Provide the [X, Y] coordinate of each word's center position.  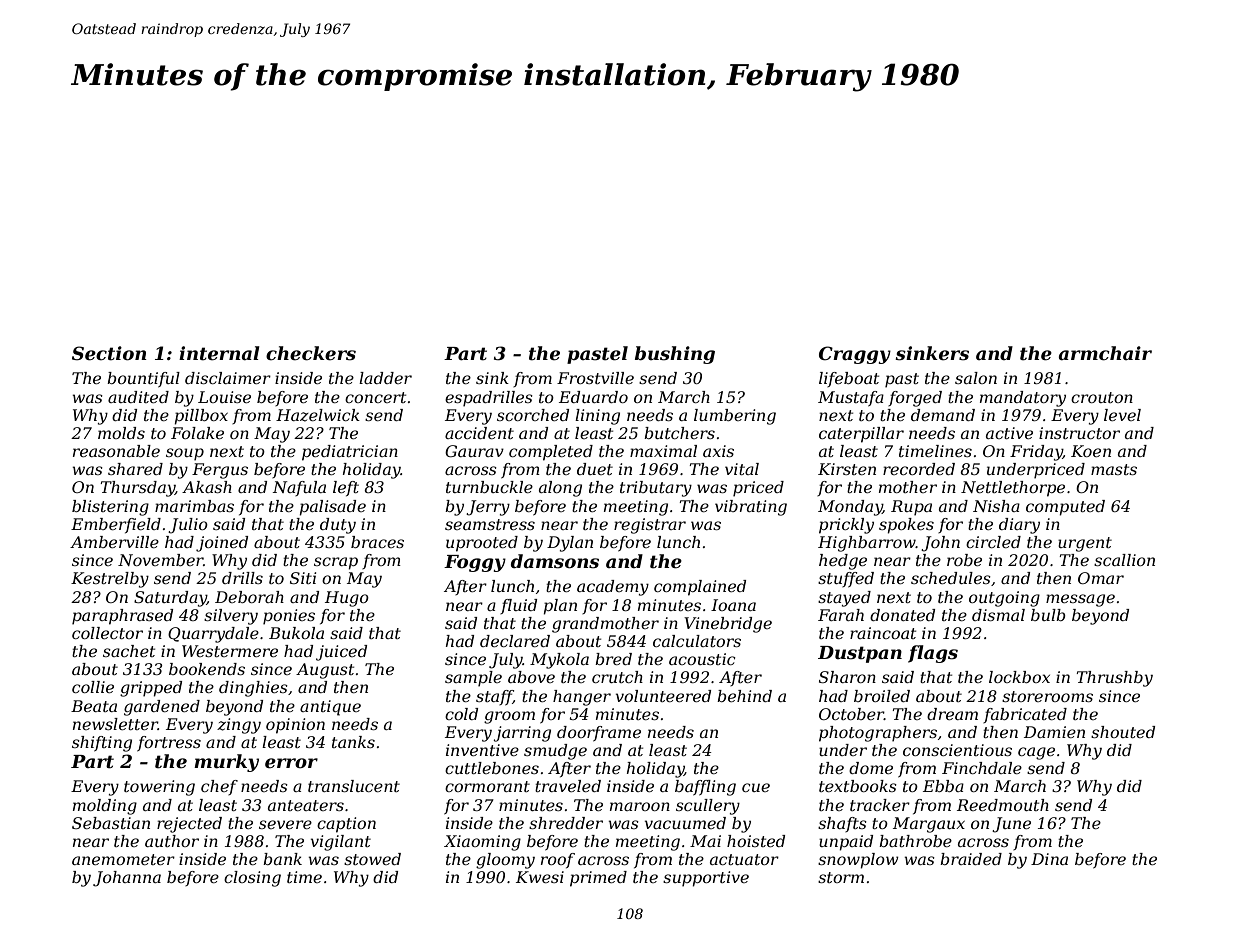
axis [718, 451]
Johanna [127, 879]
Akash [207, 487]
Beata [94, 706]
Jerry [488, 508]
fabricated [1025, 715]
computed [1065, 508]
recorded [919, 469]
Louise [224, 397]
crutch [617, 677]
